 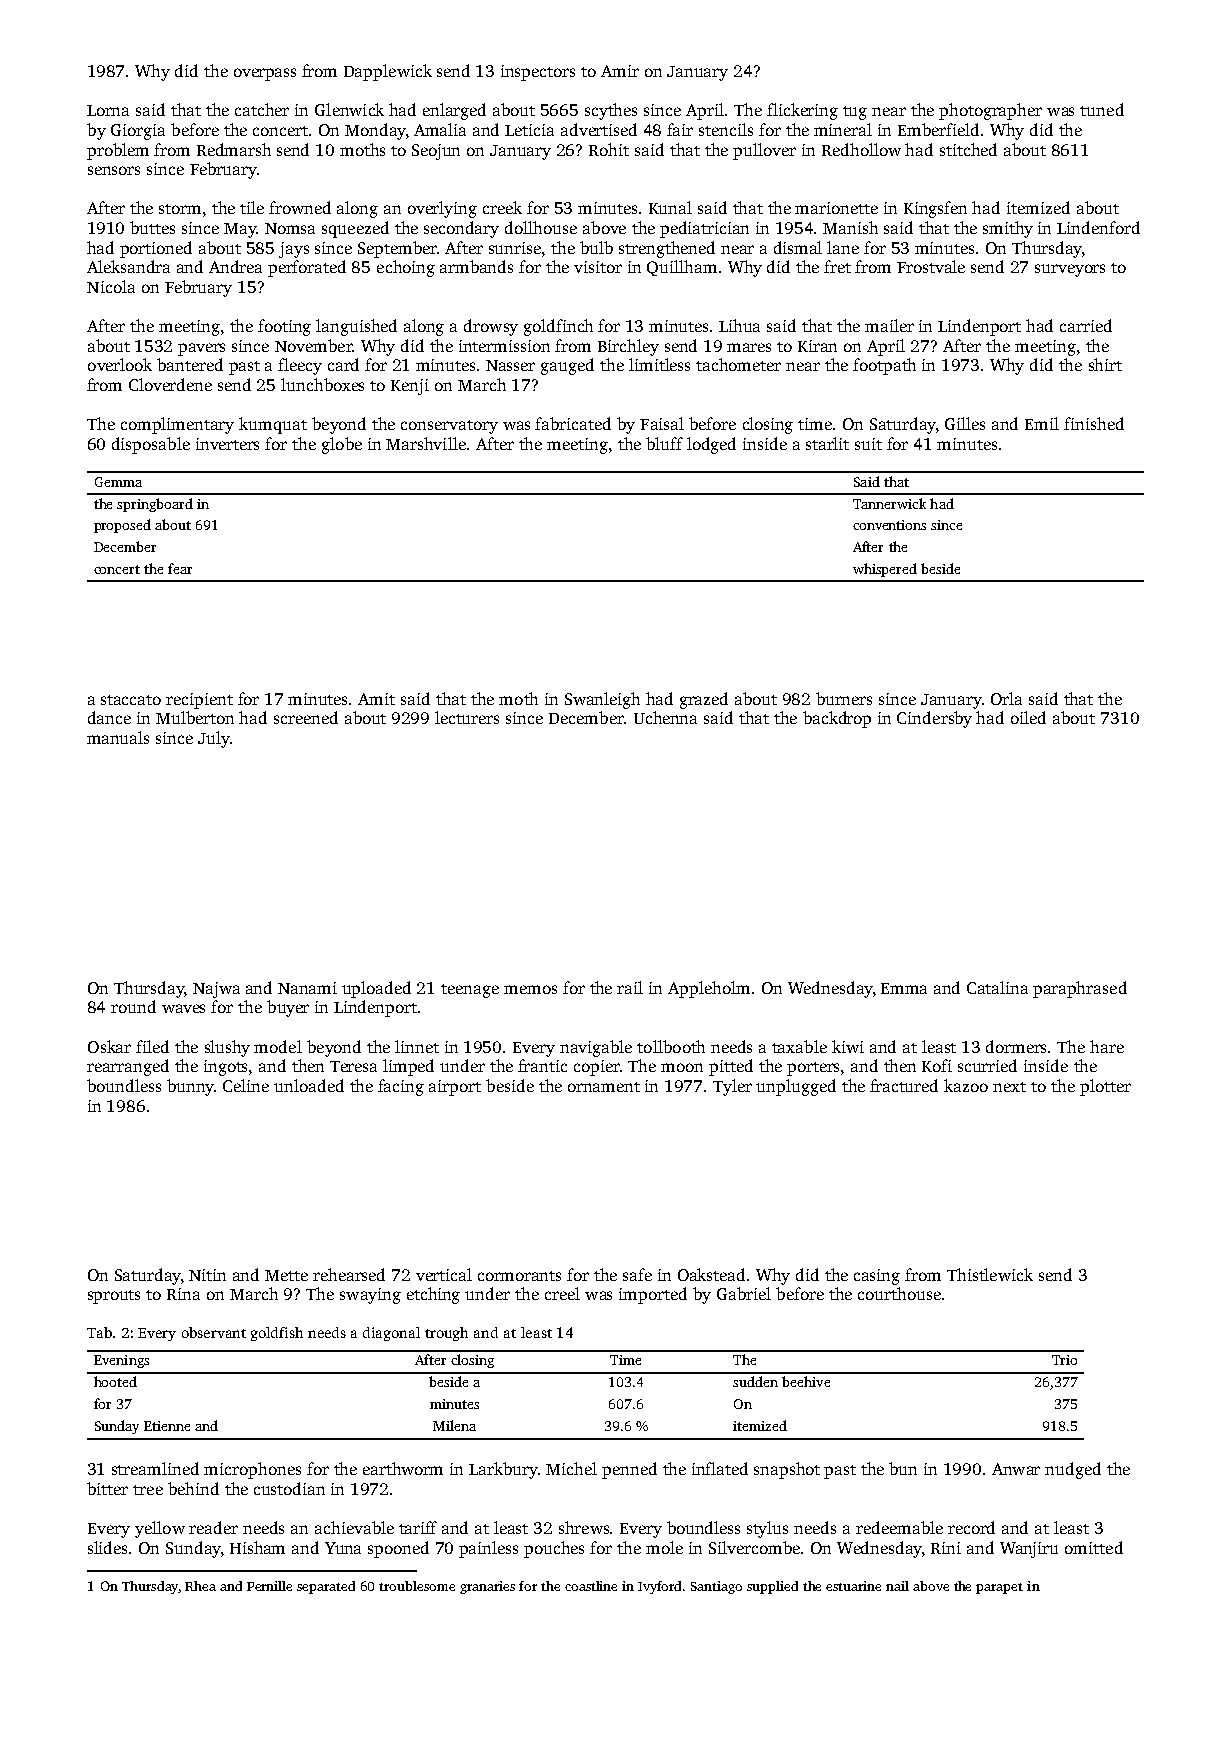 What do you see at coordinates (118, 737) in the screenshot?
I see `manuals` at bounding box center [118, 737].
